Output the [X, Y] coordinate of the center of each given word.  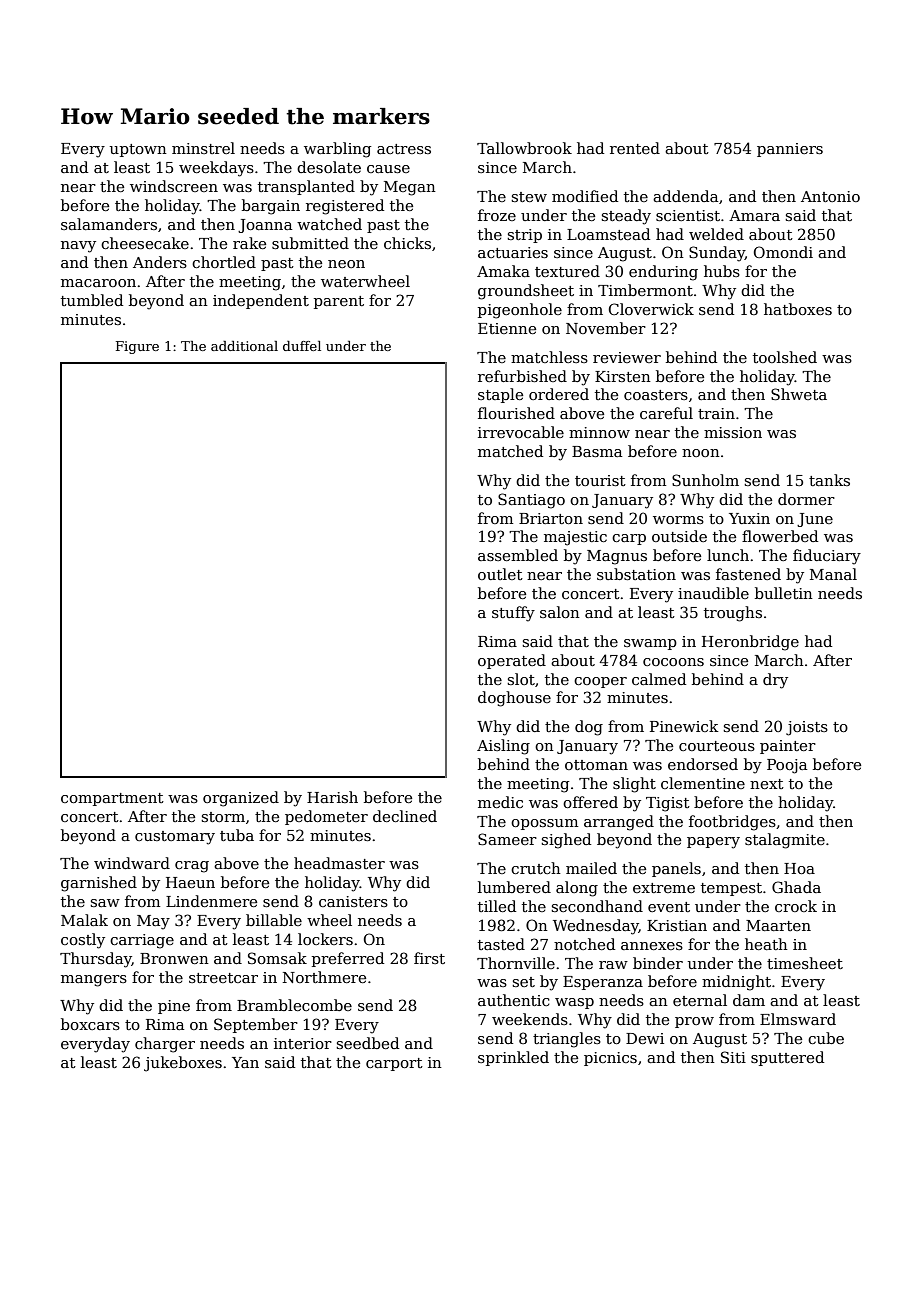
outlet [500, 574]
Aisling [503, 747]
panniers [790, 150]
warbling [337, 150]
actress [404, 149]
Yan [245, 1062]
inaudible [713, 593]
